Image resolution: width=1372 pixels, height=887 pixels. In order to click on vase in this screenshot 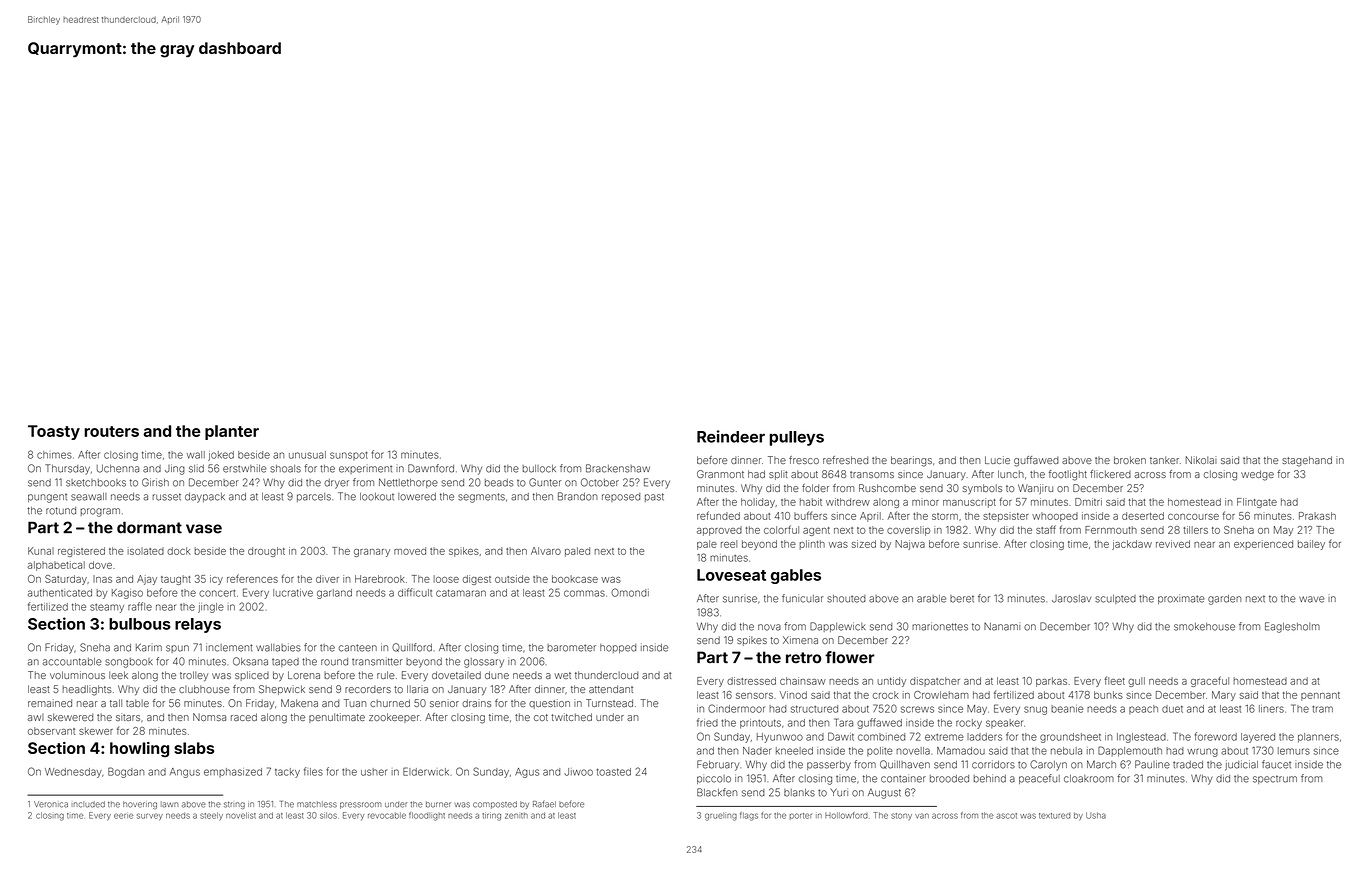, I will do `click(204, 529)`.
